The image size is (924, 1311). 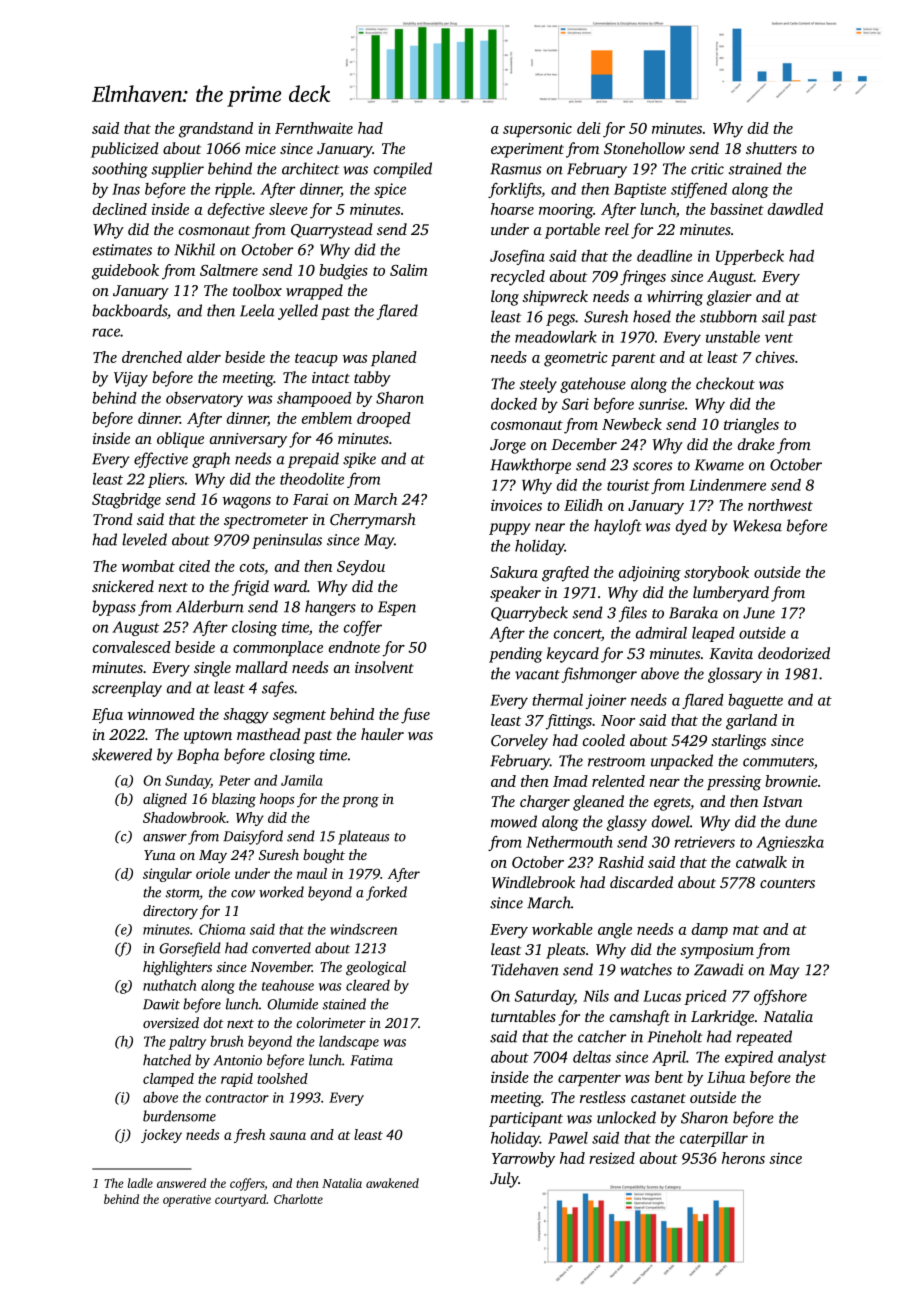 What do you see at coordinates (790, 843) in the screenshot?
I see `Agnieszka` at bounding box center [790, 843].
